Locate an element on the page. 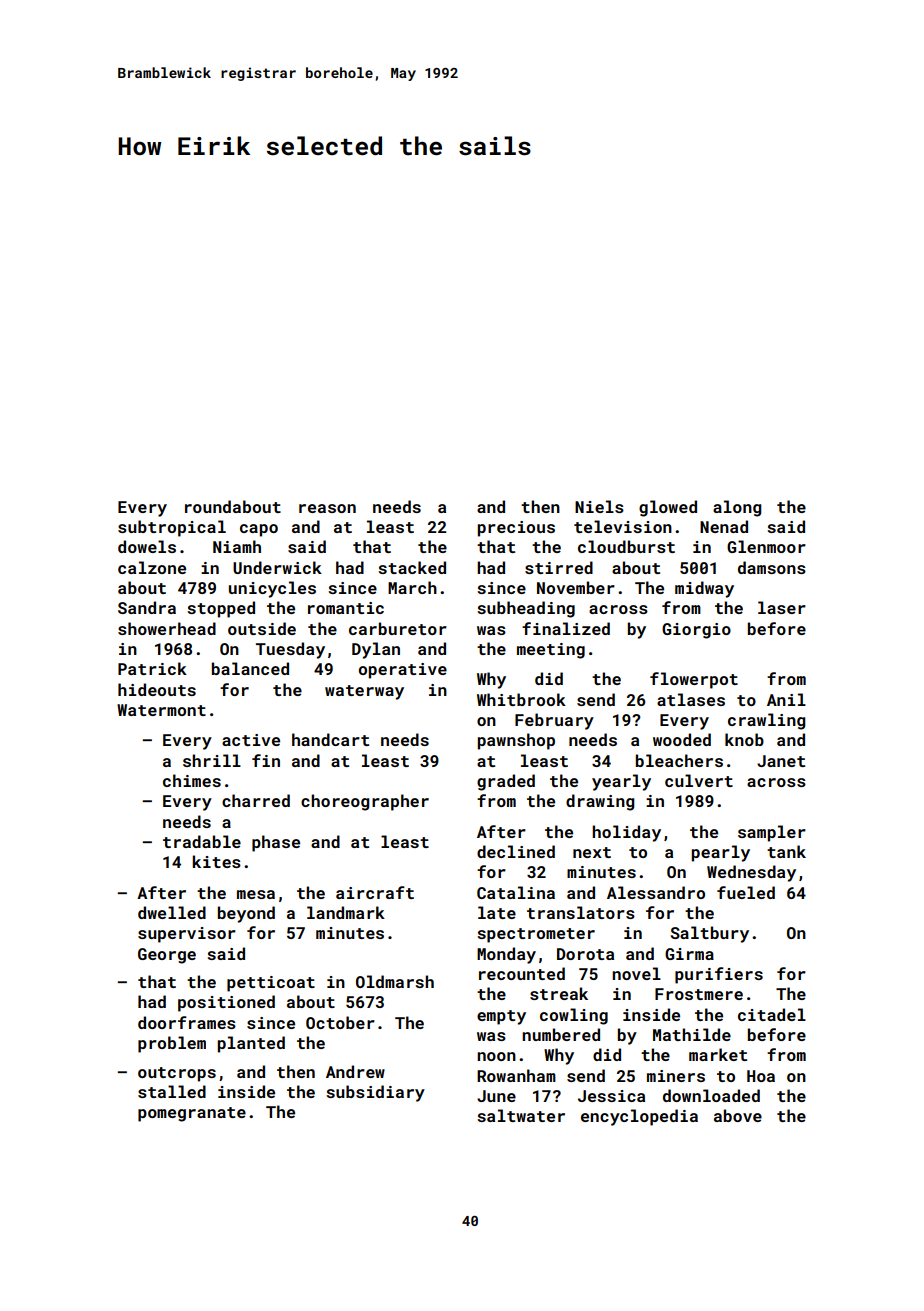  February is located at coordinates (554, 721).
